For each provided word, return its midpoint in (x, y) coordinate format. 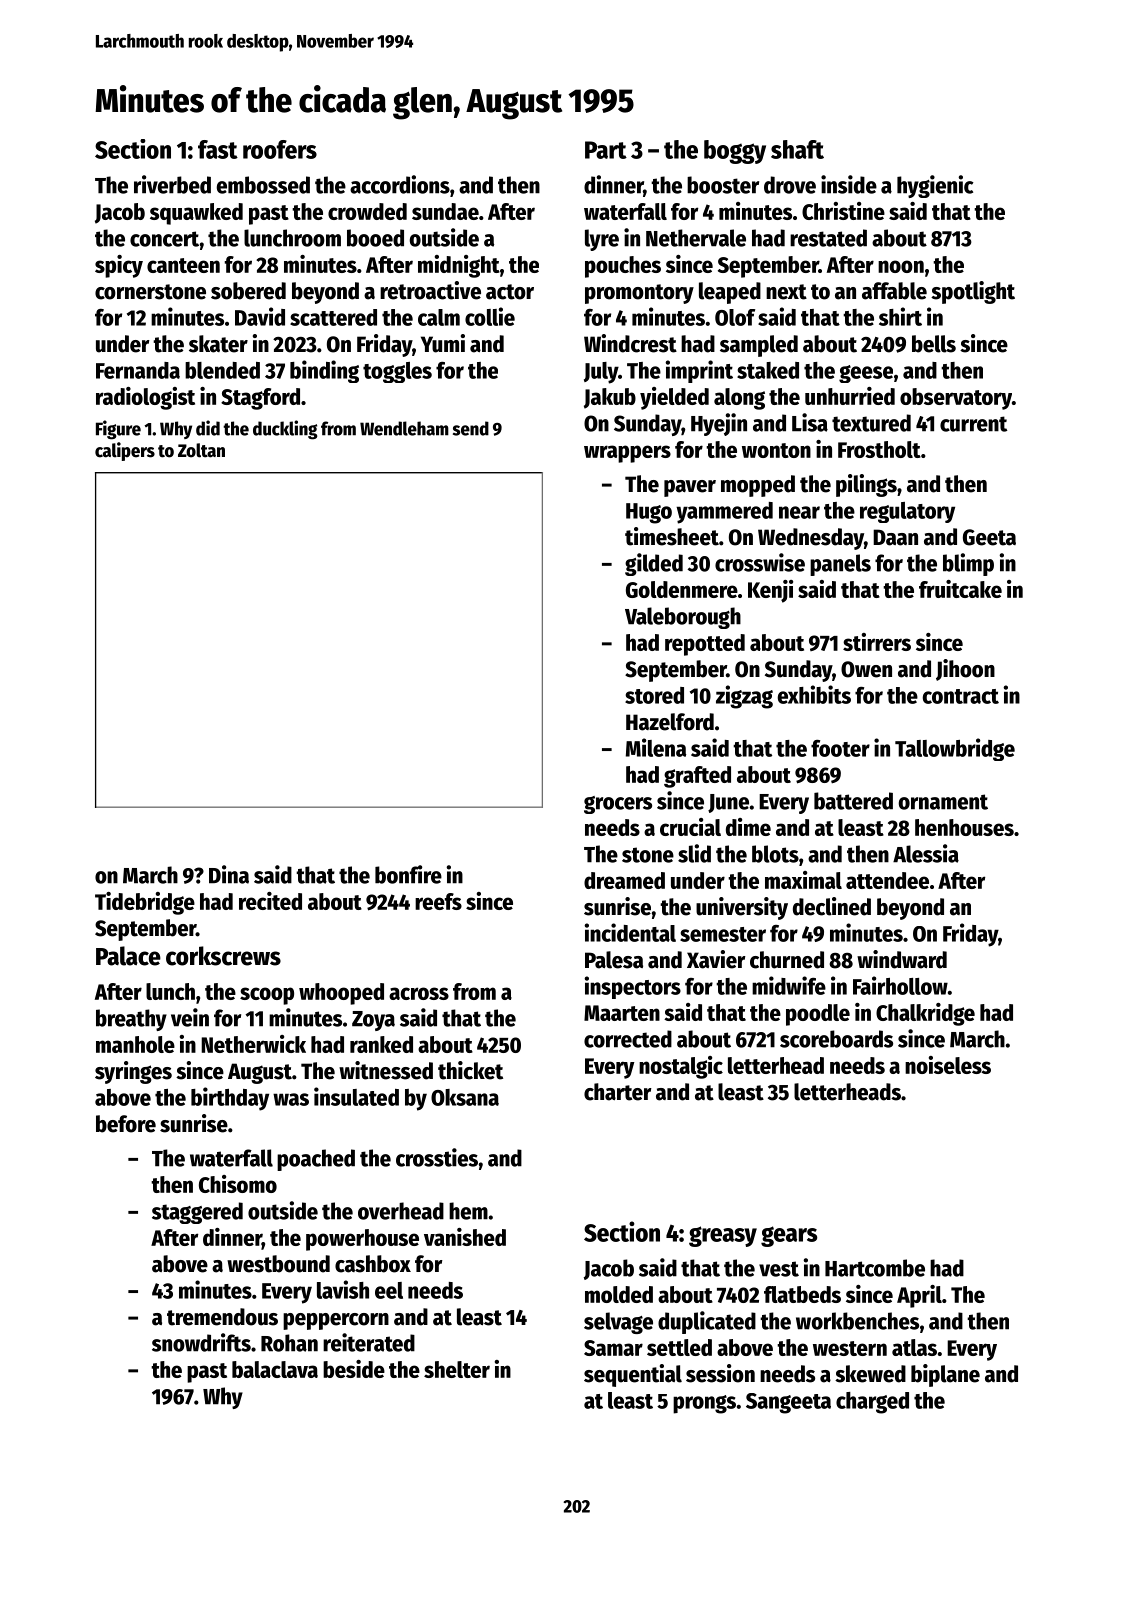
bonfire (408, 874)
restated (828, 238)
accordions (400, 184)
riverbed (172, 184)
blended (222, 370)
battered (853, 801)
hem (468, 1211)
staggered (197, 1213)
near (799, 512)
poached (316, 1160)
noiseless (948, 1065)
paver (690, 488)
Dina (229, 874)
